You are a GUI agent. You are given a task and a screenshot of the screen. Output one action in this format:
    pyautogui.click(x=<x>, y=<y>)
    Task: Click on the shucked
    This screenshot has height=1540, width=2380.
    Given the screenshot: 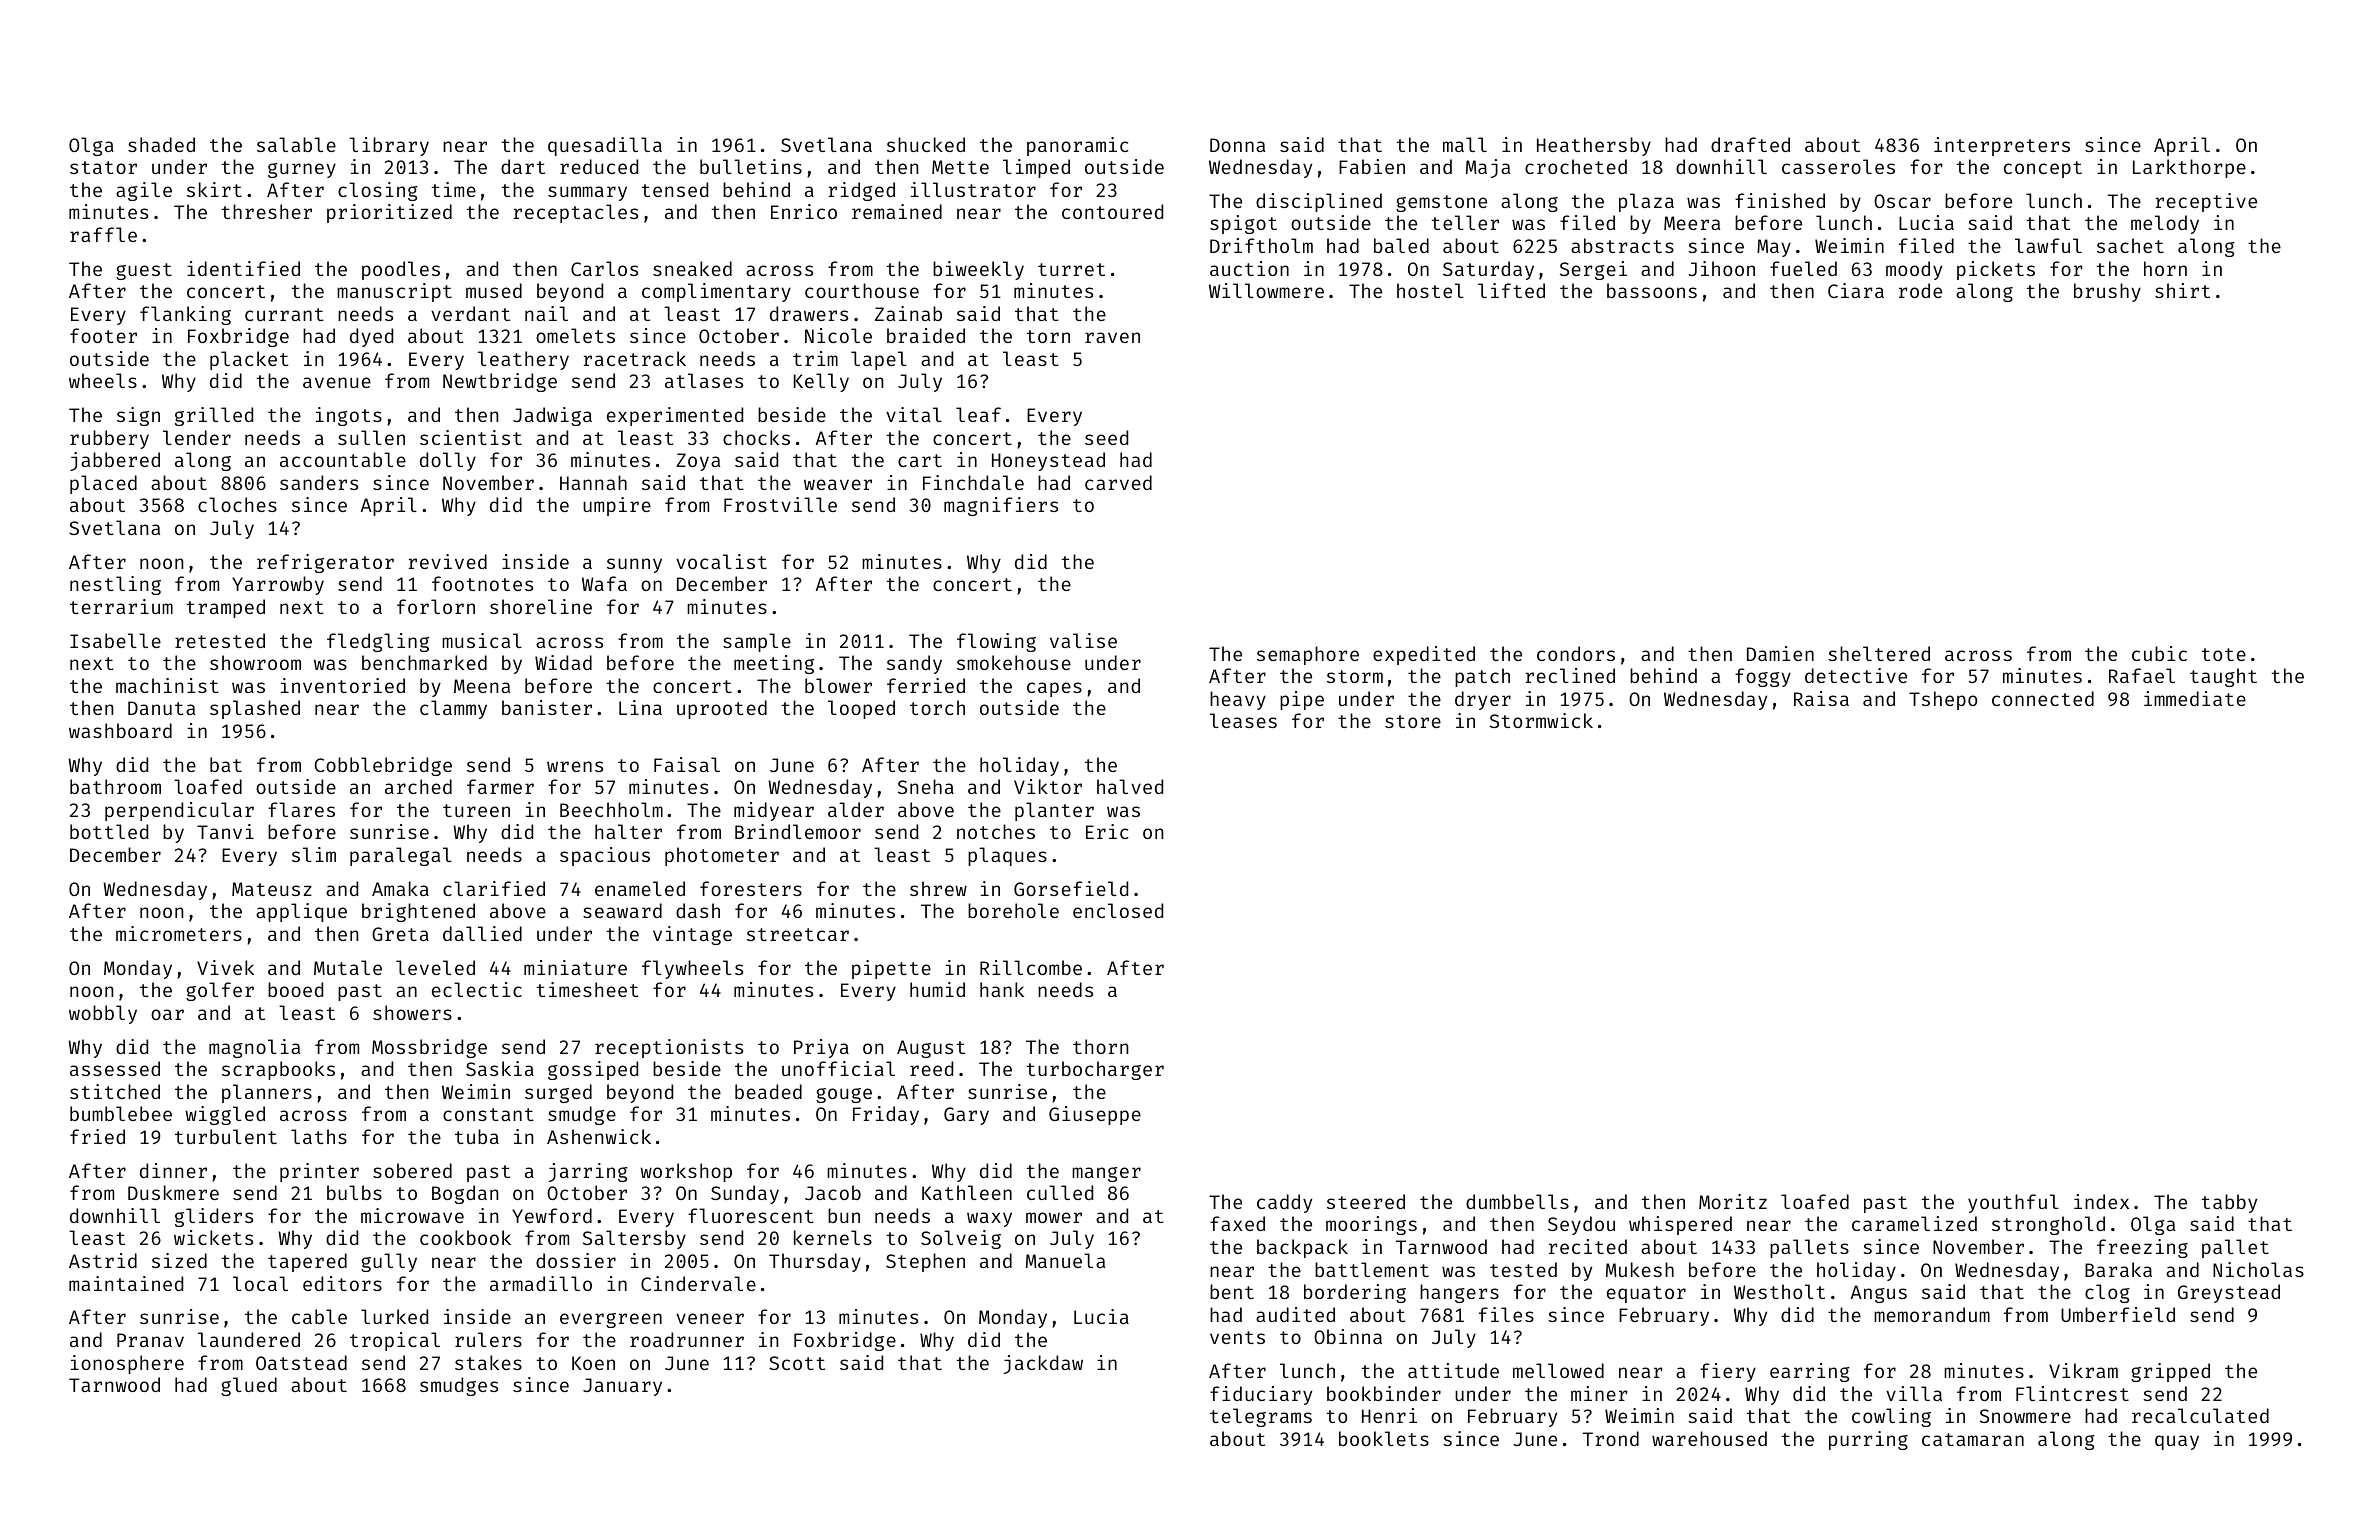 What is the action you would take?
    pyautogui.click(x=926, y=144)
